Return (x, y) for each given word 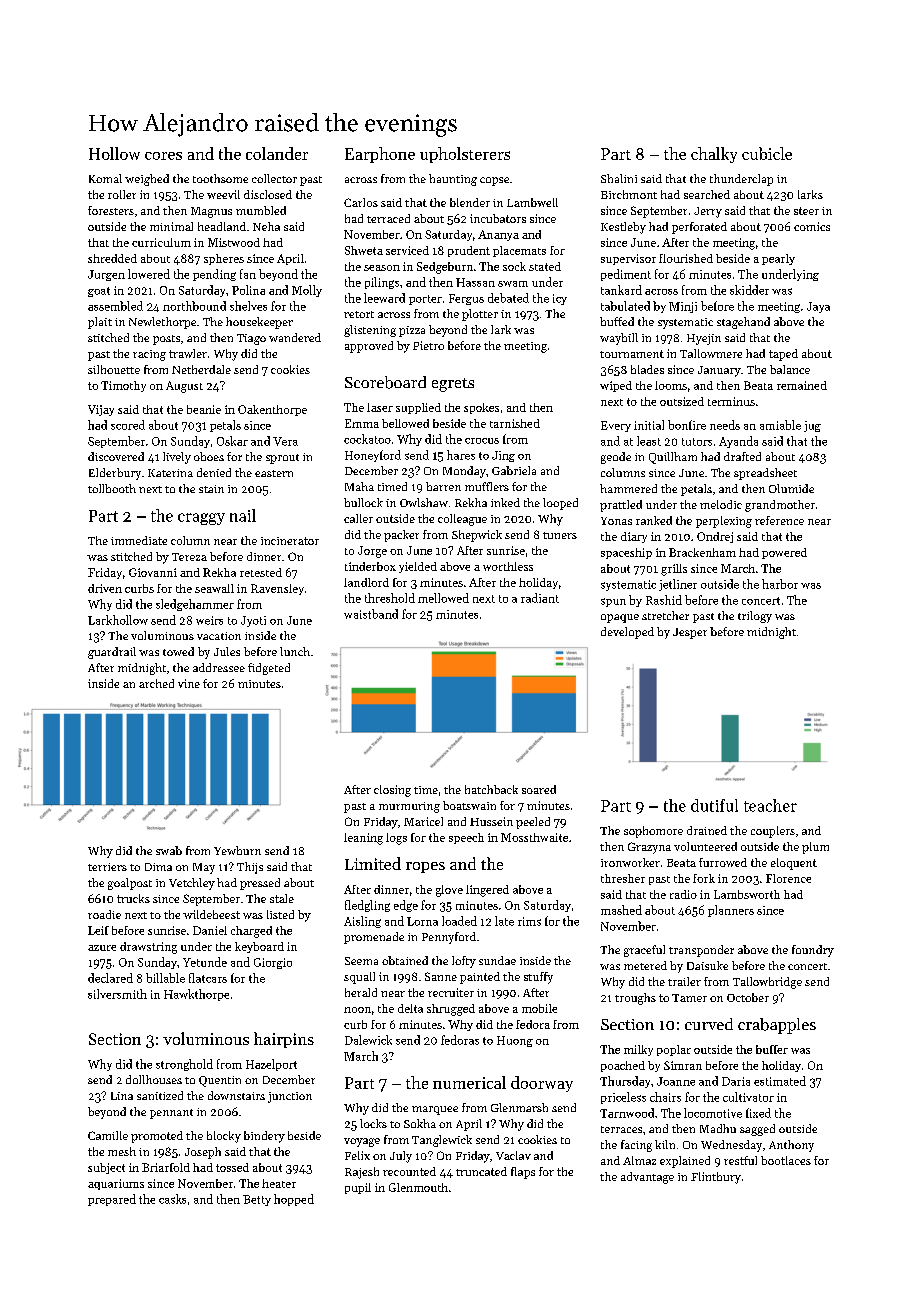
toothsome (220, 178)
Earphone (380, 155)
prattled (621, 506)
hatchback (491, 789)
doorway (542, 1084)
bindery (264, 1137)
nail (243, 515)
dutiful (714, 805)
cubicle (767, 153)
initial (649, 425)
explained (685, 1162)
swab (169, 850)
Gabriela (514, 470)
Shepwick (477, 536)
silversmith (117, 994)
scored (128, 425)
